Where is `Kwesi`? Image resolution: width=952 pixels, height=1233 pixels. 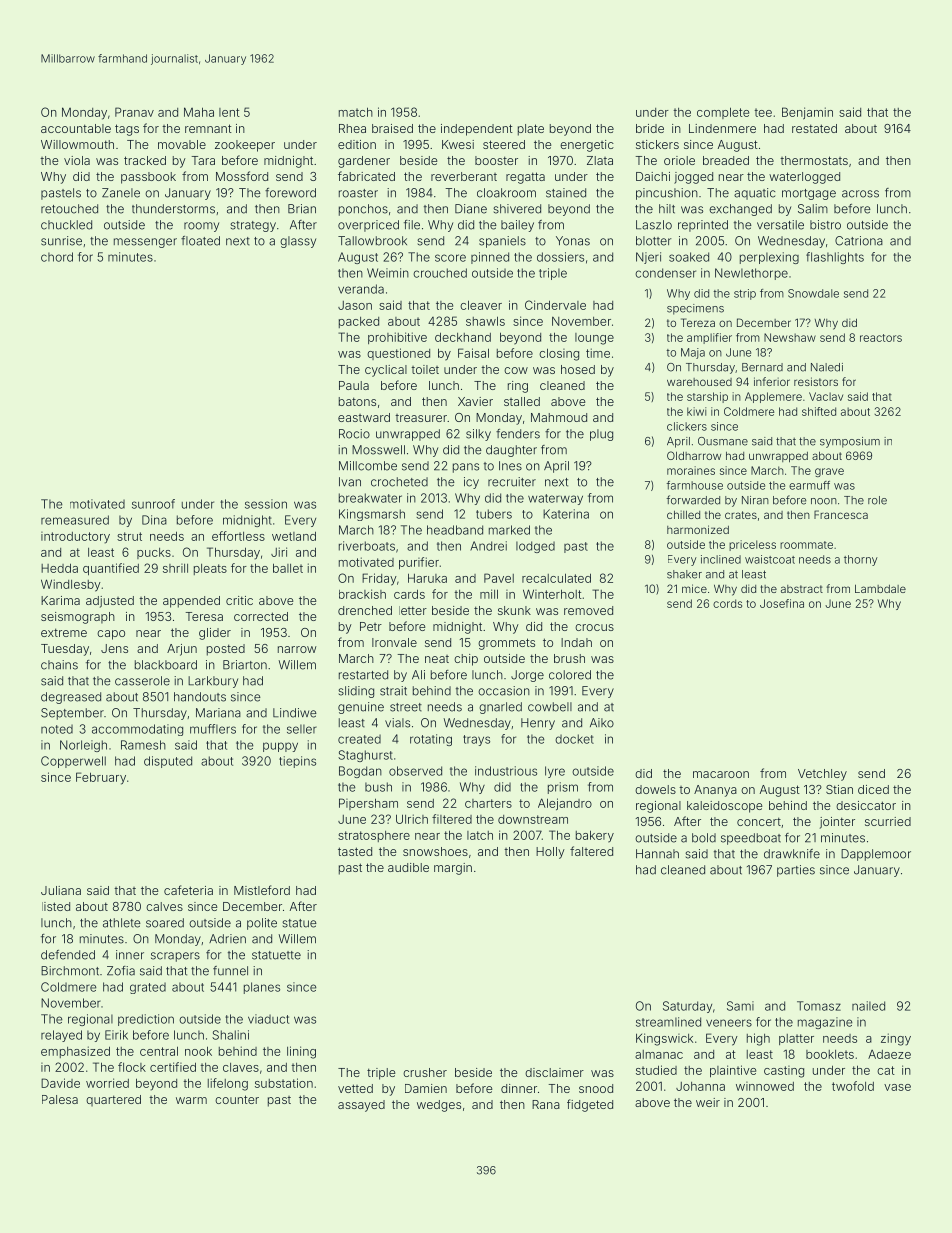 Kwesi is located at coordinates (458, 144).
